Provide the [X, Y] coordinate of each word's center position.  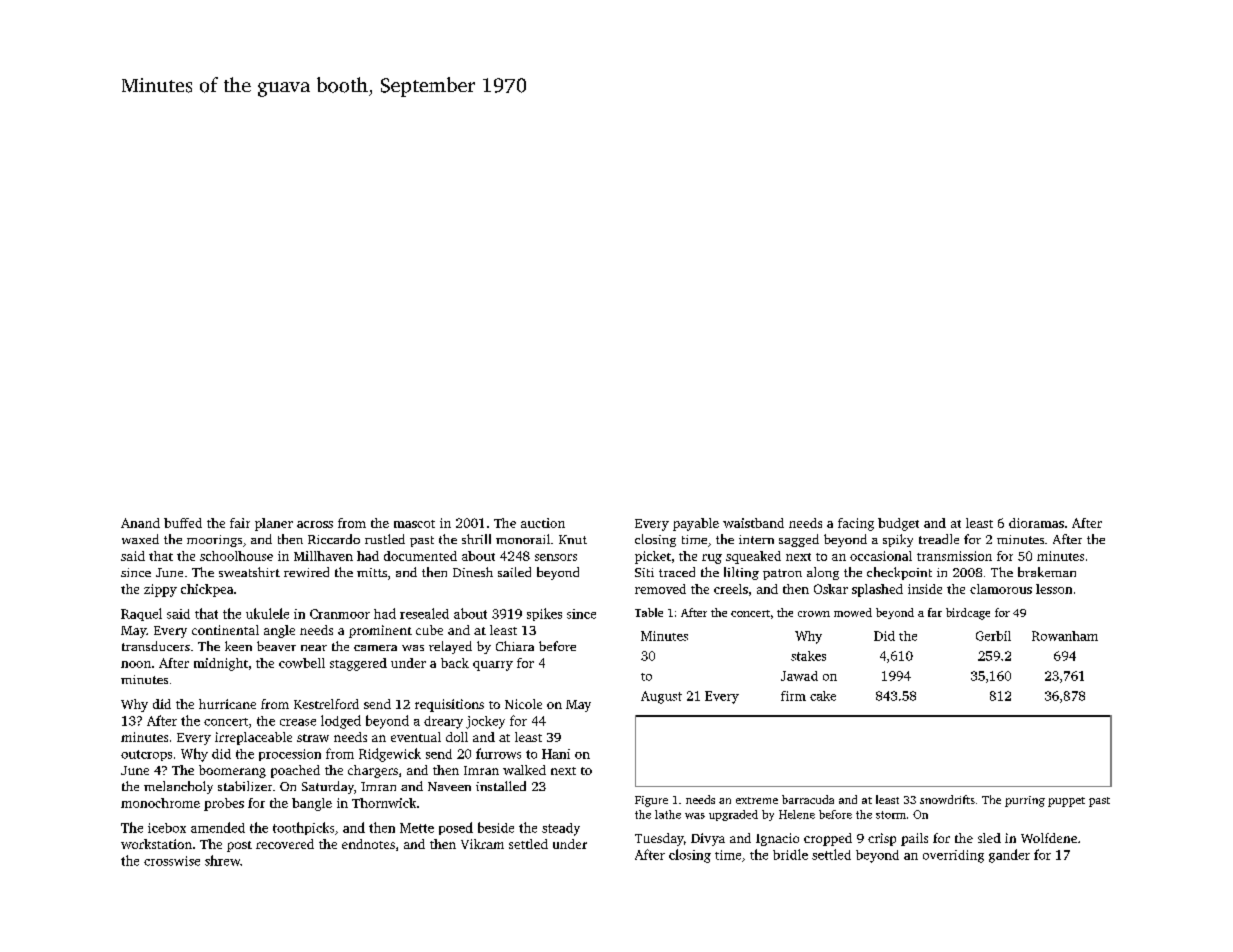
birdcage [968, 614]
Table [649, 612]
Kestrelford [326, 704]
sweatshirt [249, 572]
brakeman [1047, 572]
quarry [493, 666]
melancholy [178, 787]
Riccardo [334, 539]
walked [524, 770]
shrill [476, 539]
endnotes [368, 844]
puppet [1066, 802]
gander [1009, 856]
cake [823, 696]
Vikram [482, 844]
